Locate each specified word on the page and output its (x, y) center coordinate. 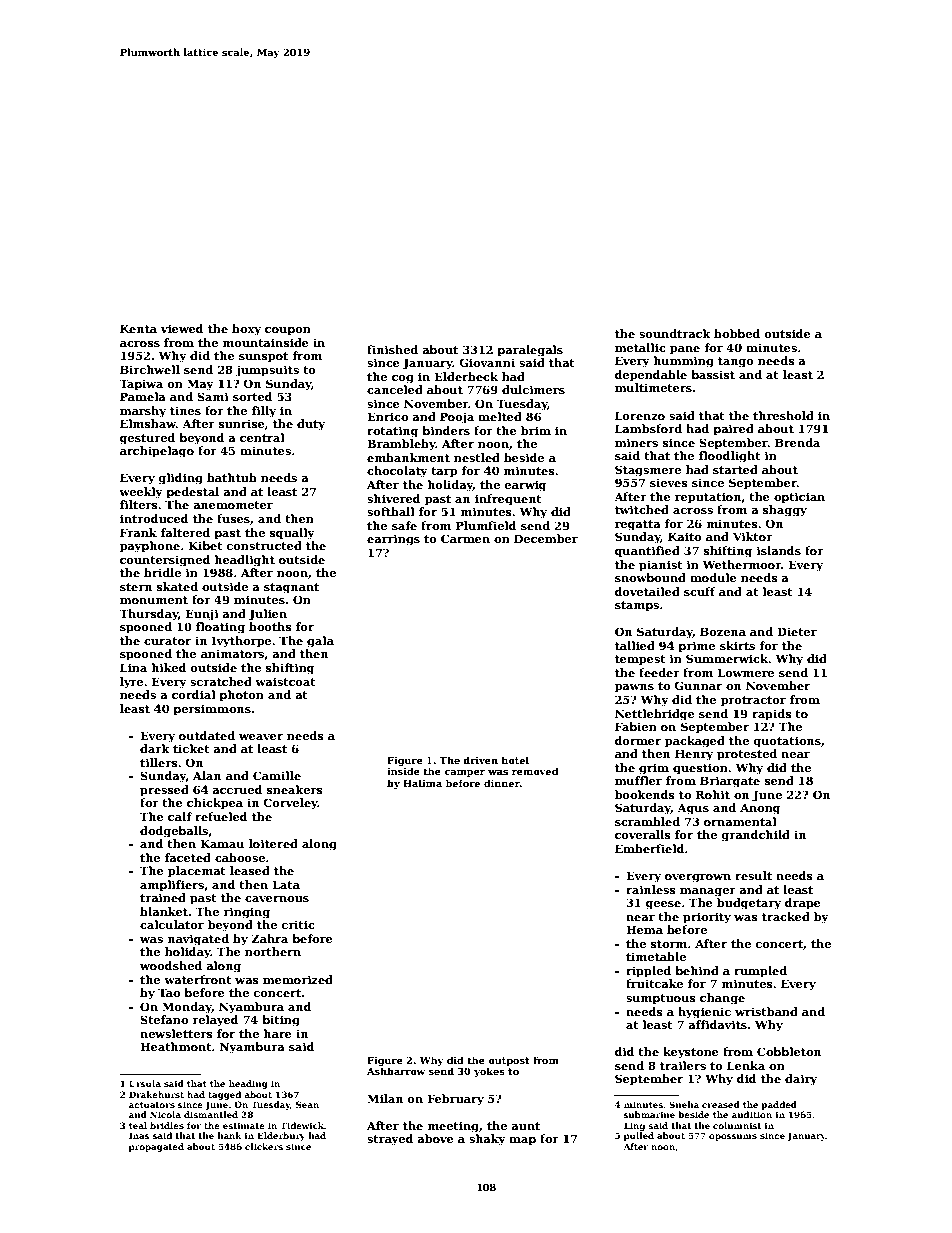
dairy (801, 1080)
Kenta (138, 328)
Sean (307, 1104)
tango (736, 362)
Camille (277, 775)
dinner (502, 783)
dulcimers (533, 389)
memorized (298, 979)
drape (803, 904)
